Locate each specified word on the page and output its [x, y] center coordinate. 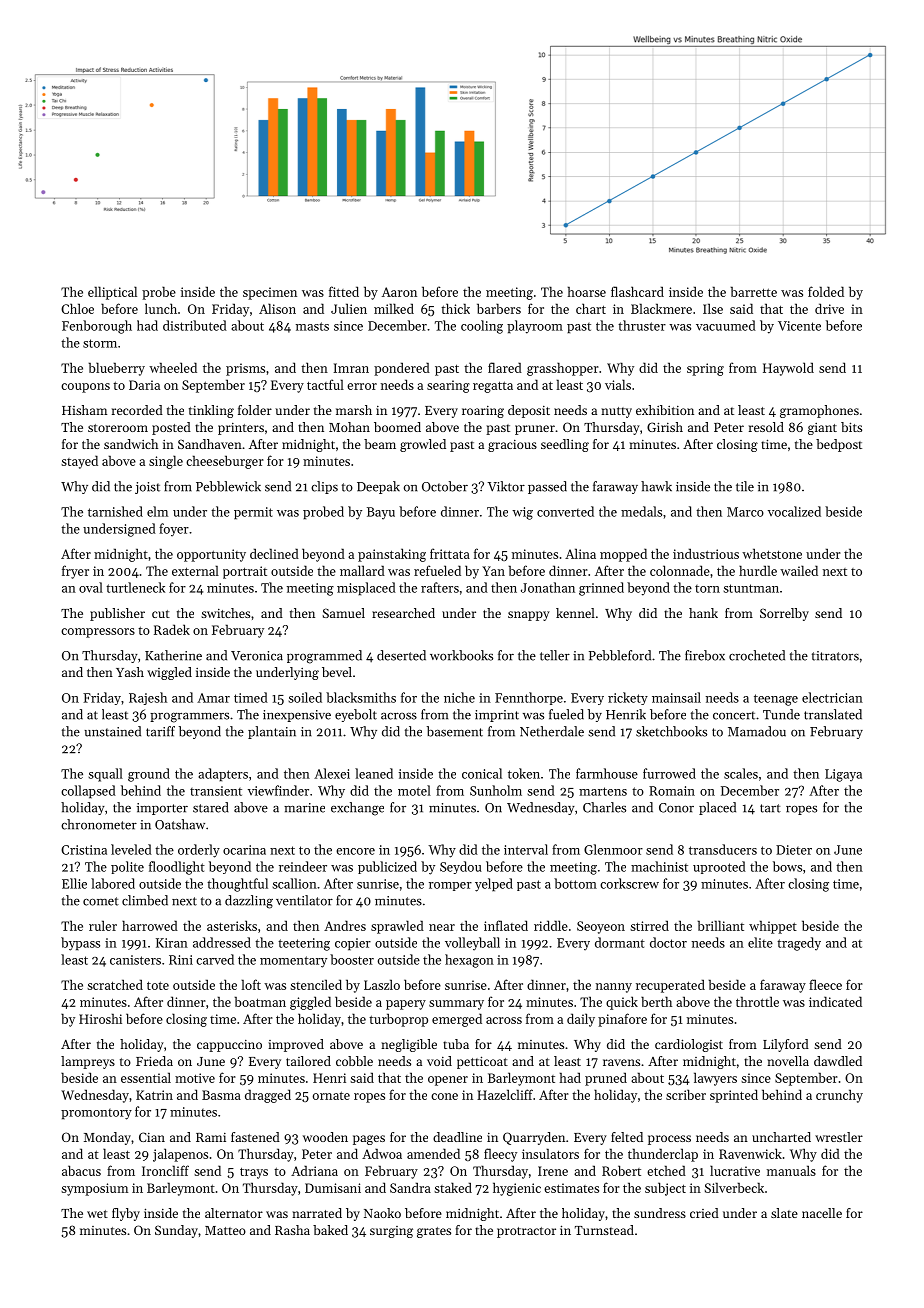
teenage [776, 700]
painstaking [392, 555]
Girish [665, 427]
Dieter [794, 850]
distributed [195, 325]
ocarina [244, 850]
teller [555, 655]
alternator [234, 1213]
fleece [825, 984]
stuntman [751, 588]
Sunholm [496, 790]
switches [225, 613]
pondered [402, 369]
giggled [310, 1003]
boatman [260, 1001]
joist [147, 488]
